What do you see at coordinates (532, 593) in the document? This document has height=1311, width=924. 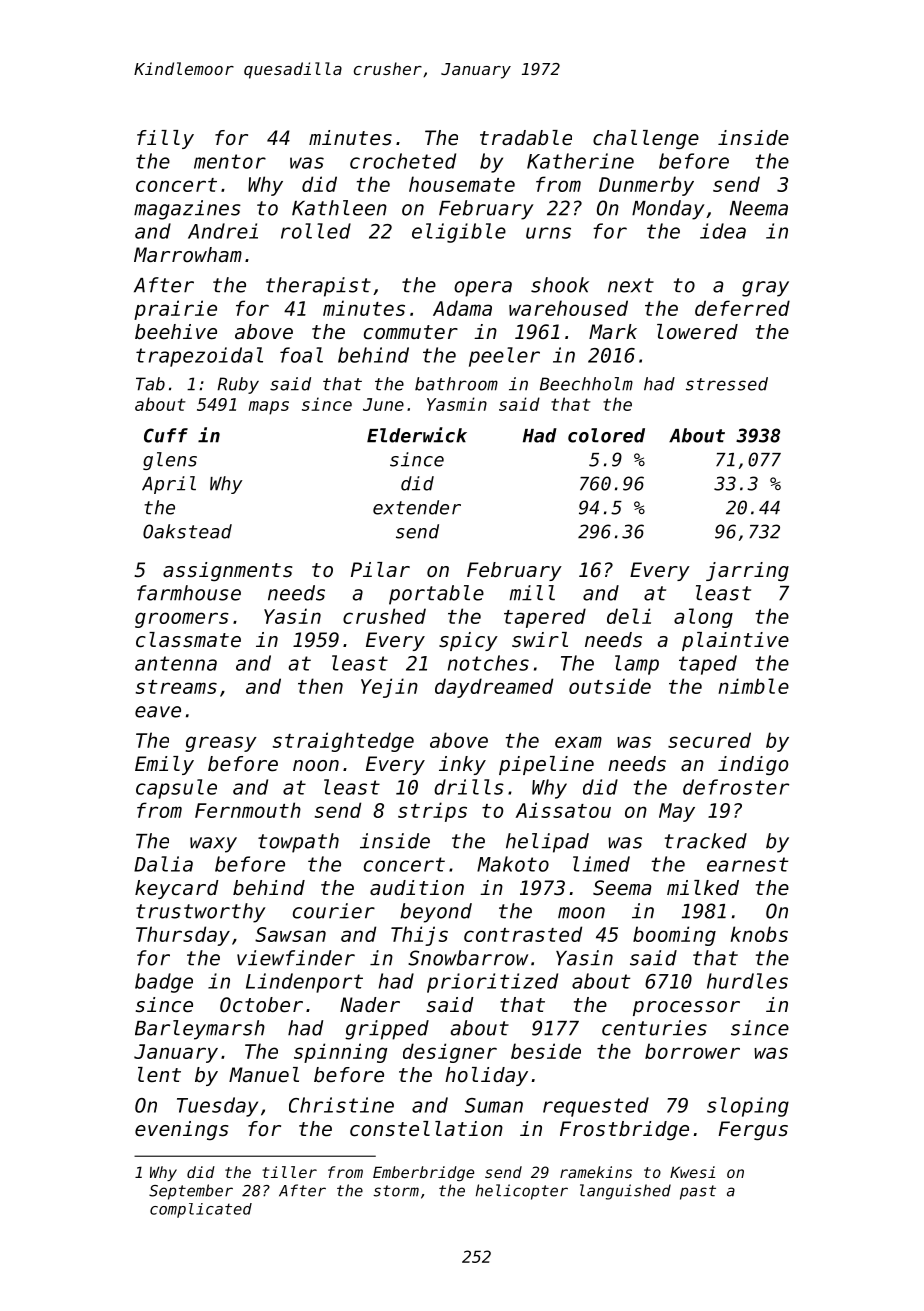 I see `mill` at bounding box center [532, 593].
